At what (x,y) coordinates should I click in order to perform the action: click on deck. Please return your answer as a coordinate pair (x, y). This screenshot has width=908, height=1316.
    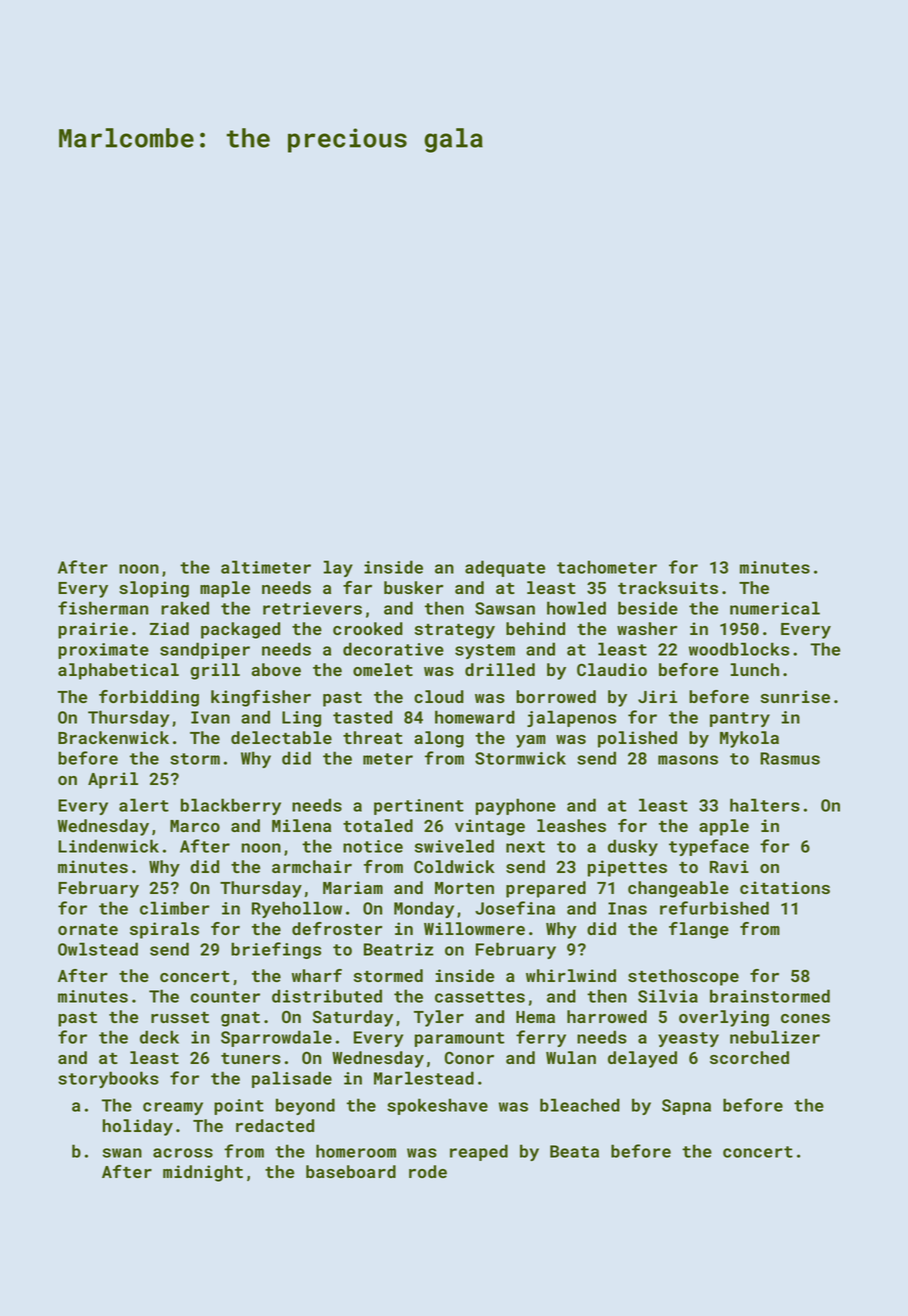
    Looking at the image, I should click on (159, 1037).
